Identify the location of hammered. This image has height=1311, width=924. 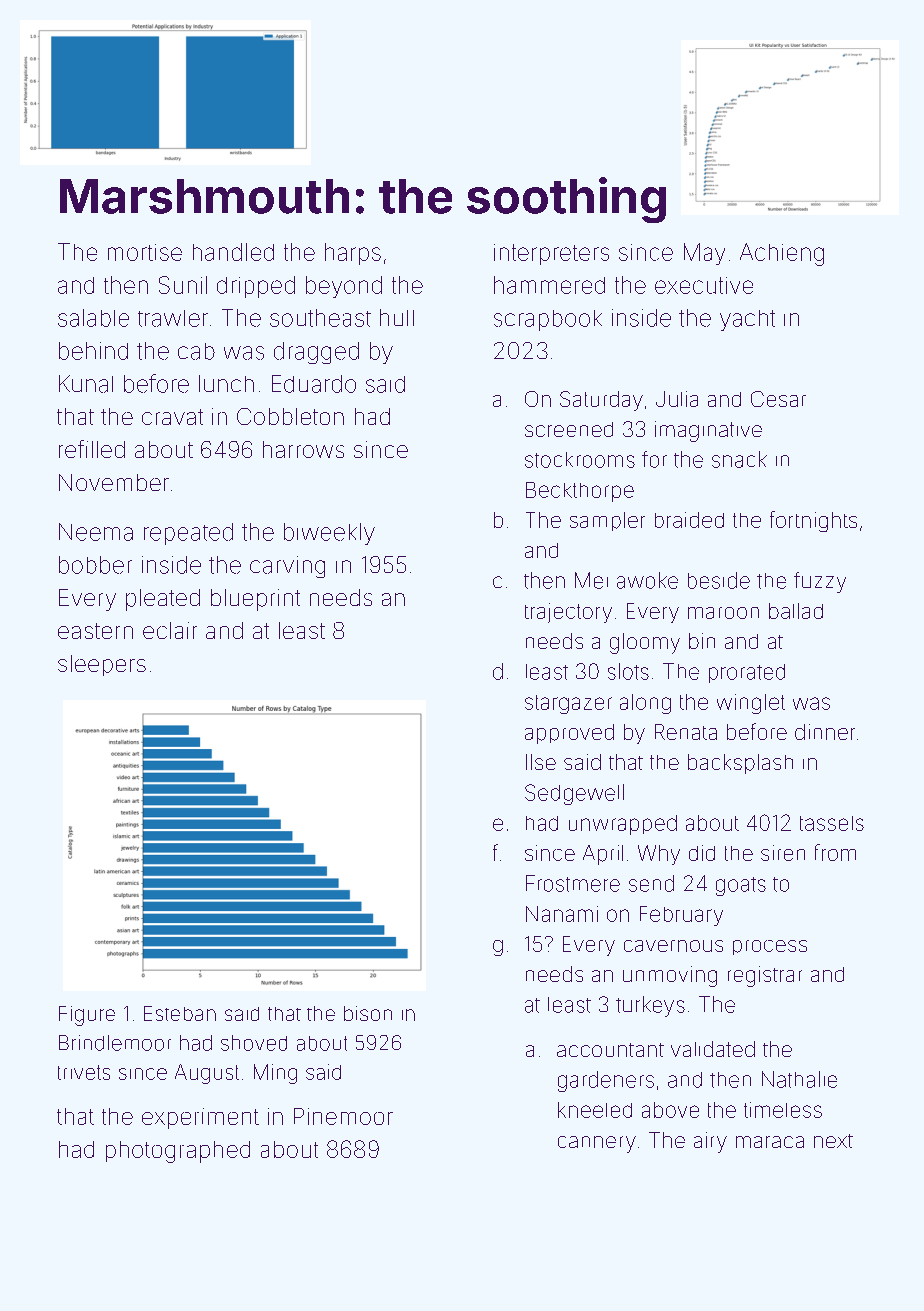
(549, 285).
